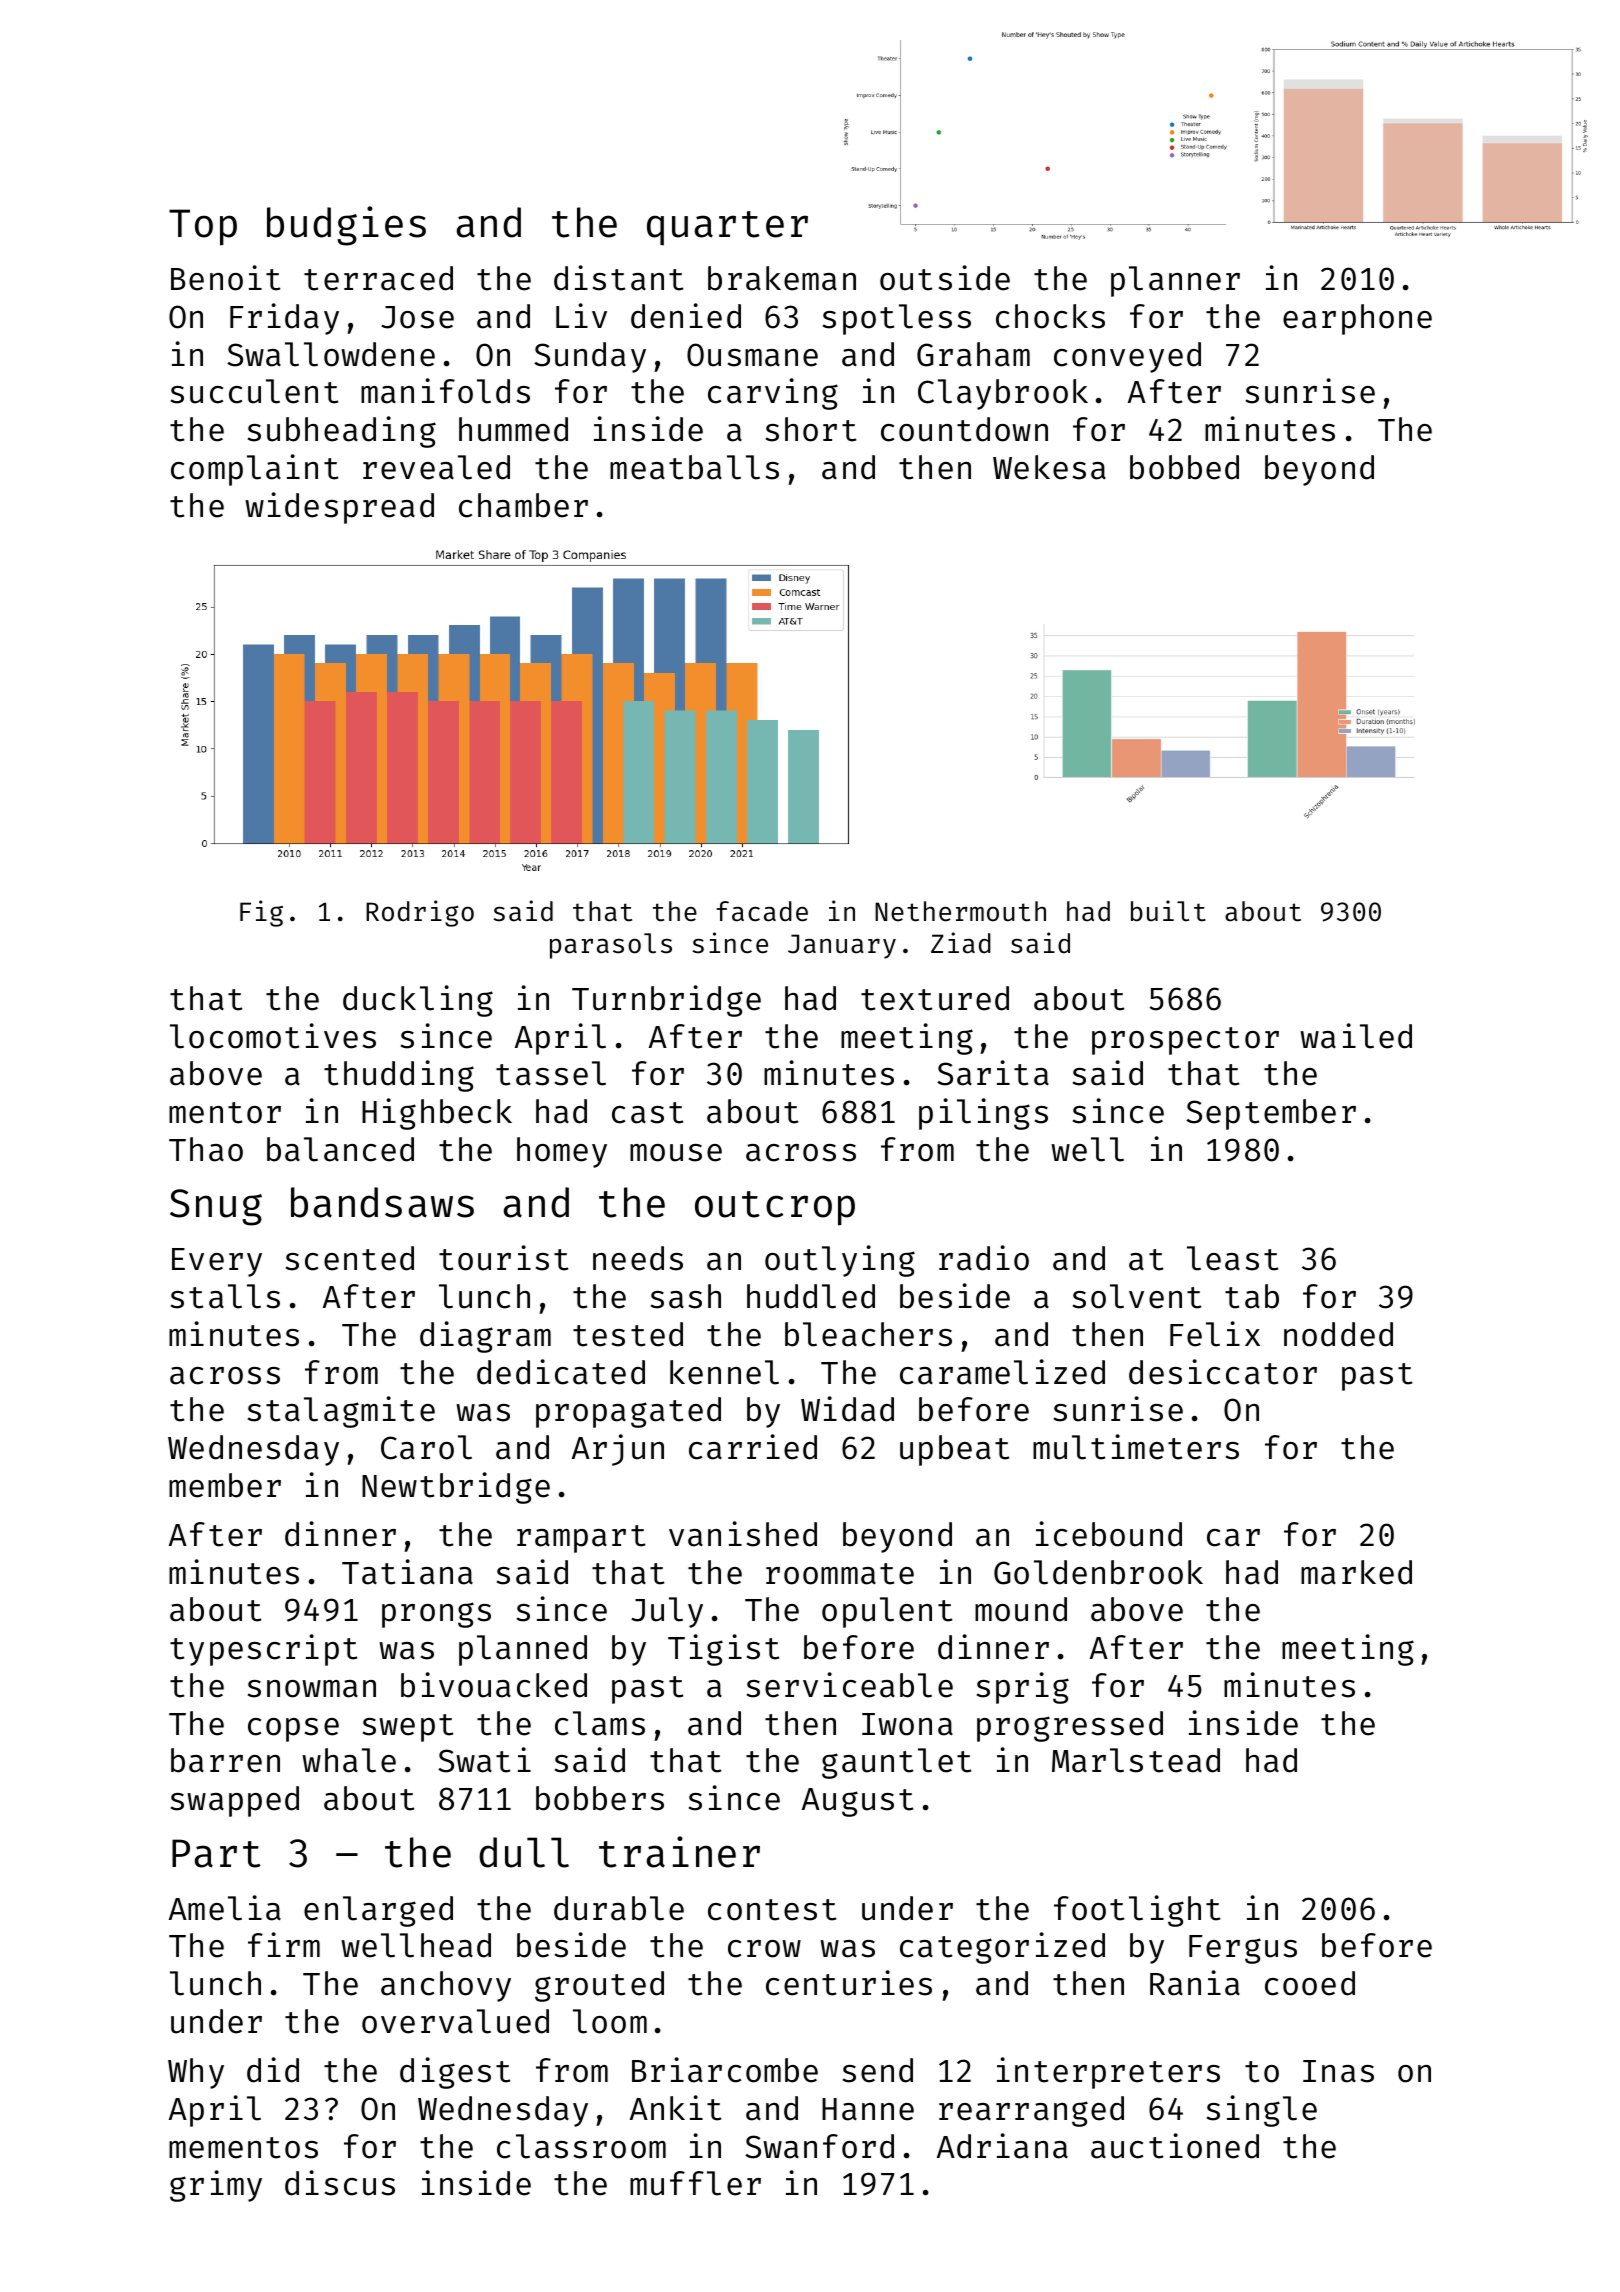 The height and width of the page is (2292, 1620). What do you see at coordinates (581, 2146) in the page?
I see `classroom` at bounding box center [581, 2146].
